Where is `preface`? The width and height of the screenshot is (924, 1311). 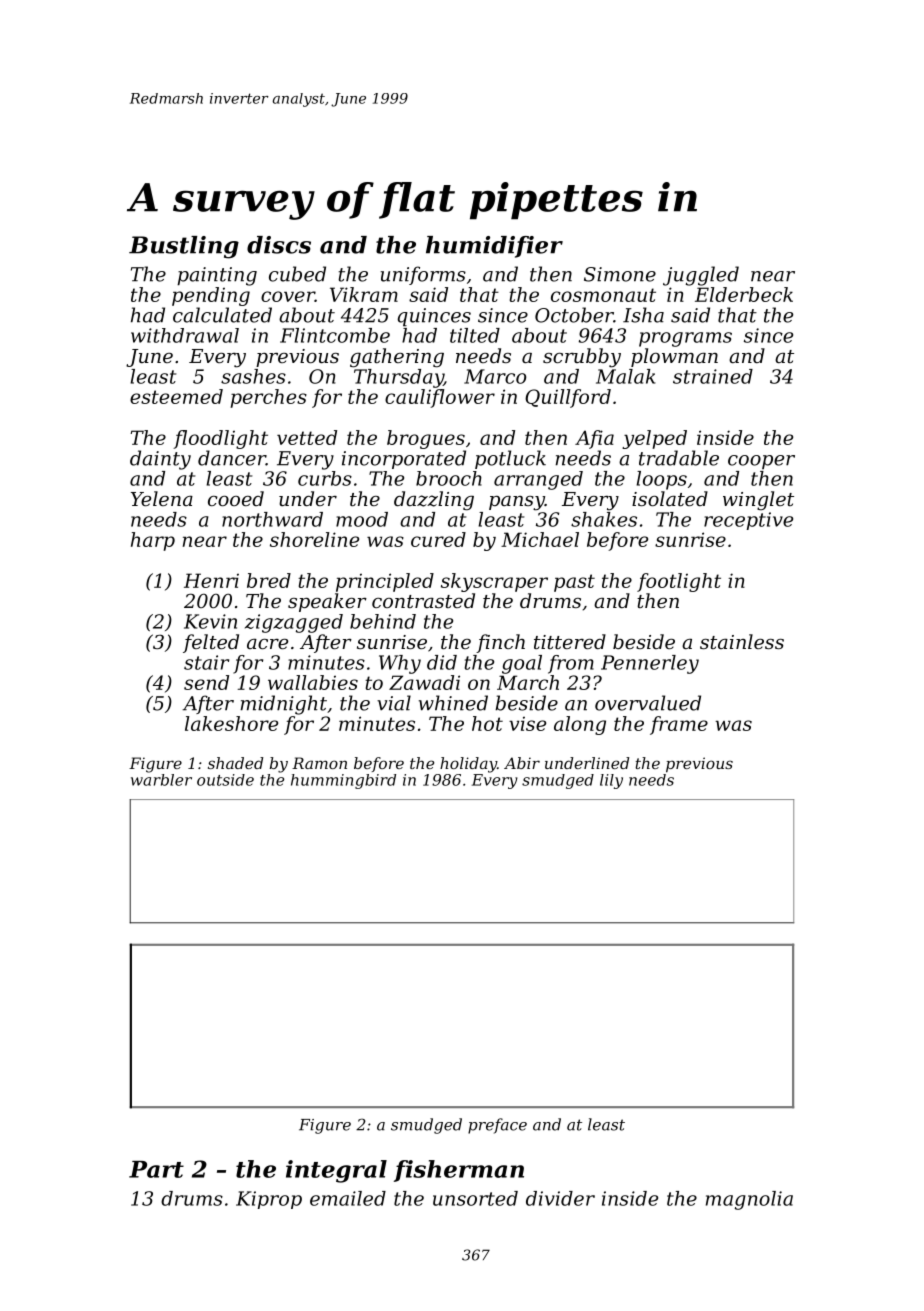 preface is located at coordinates (497, 1126).
